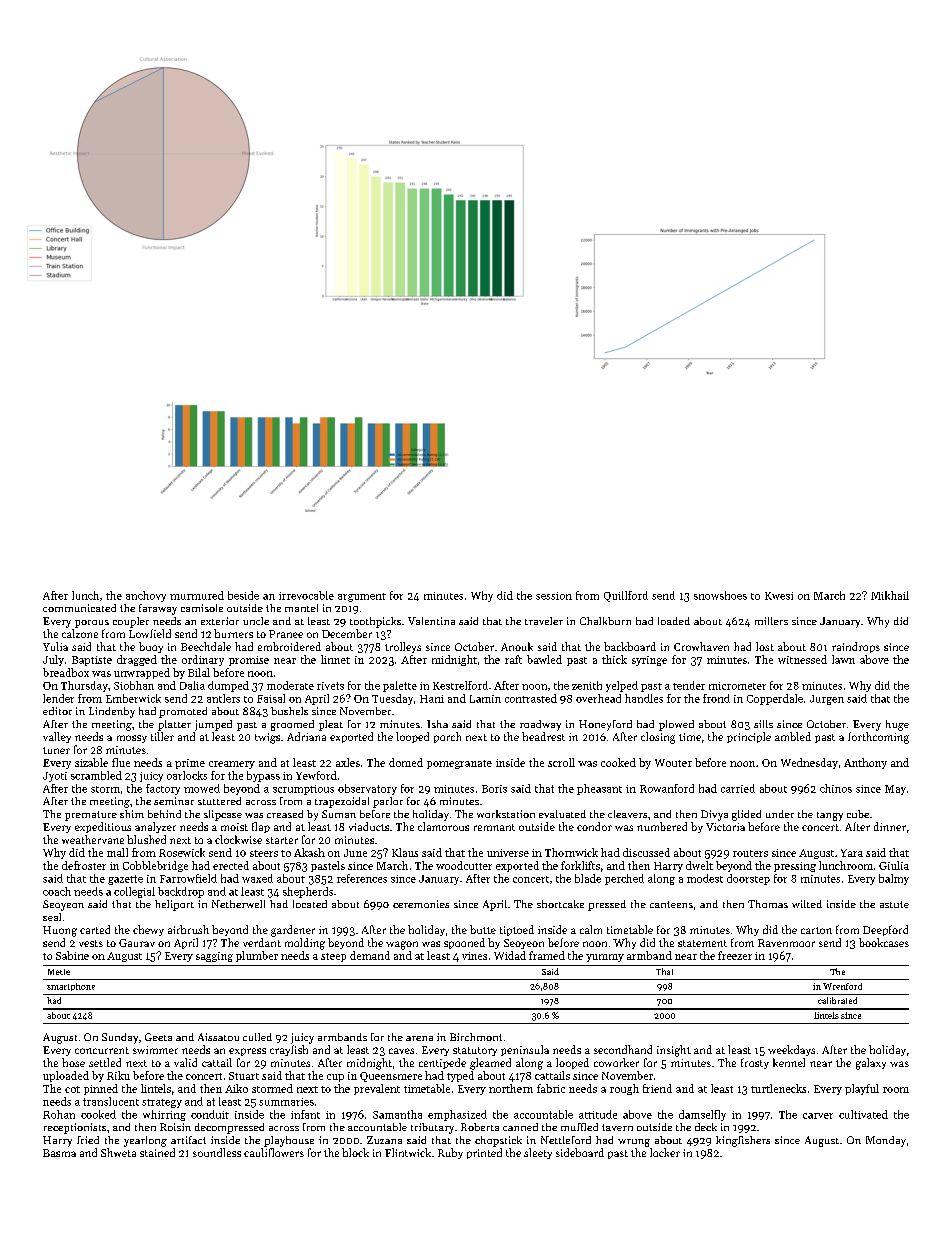  I want to click on Boris, so click(494, 789).
